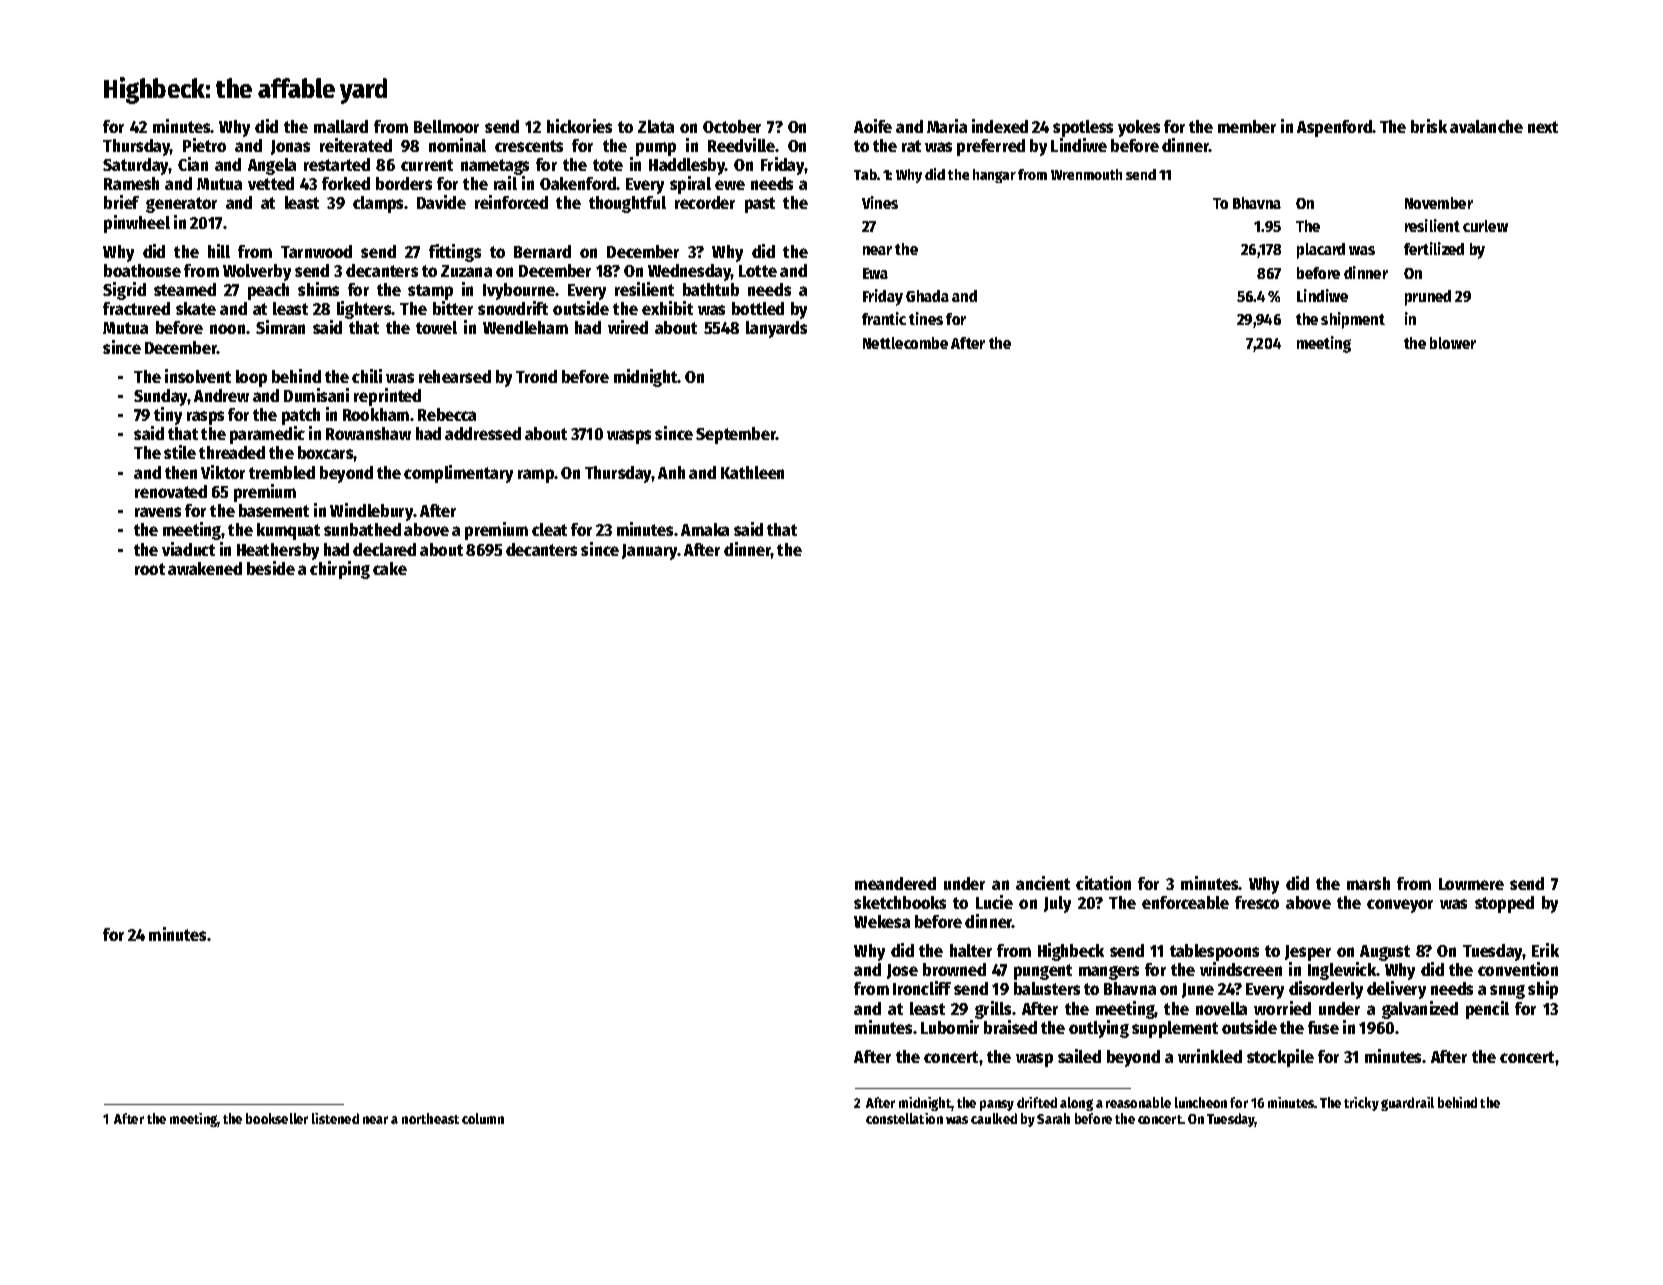 Image resolution: width=1663 pixels, height=1285 pixels. I want to click on brisk, so click(1429, 126).
